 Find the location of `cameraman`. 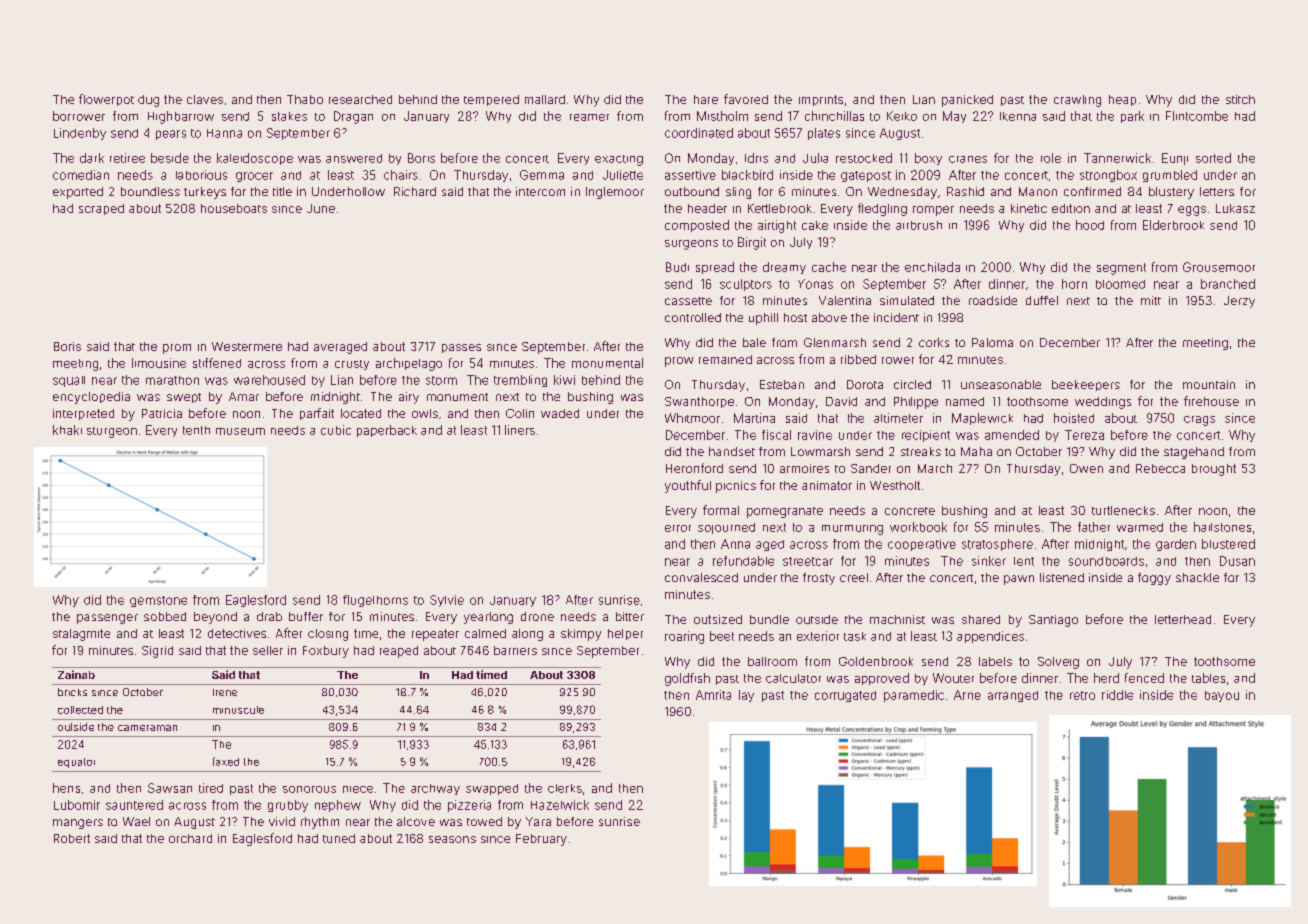

cameraman is located at coordinates (147, 728).
